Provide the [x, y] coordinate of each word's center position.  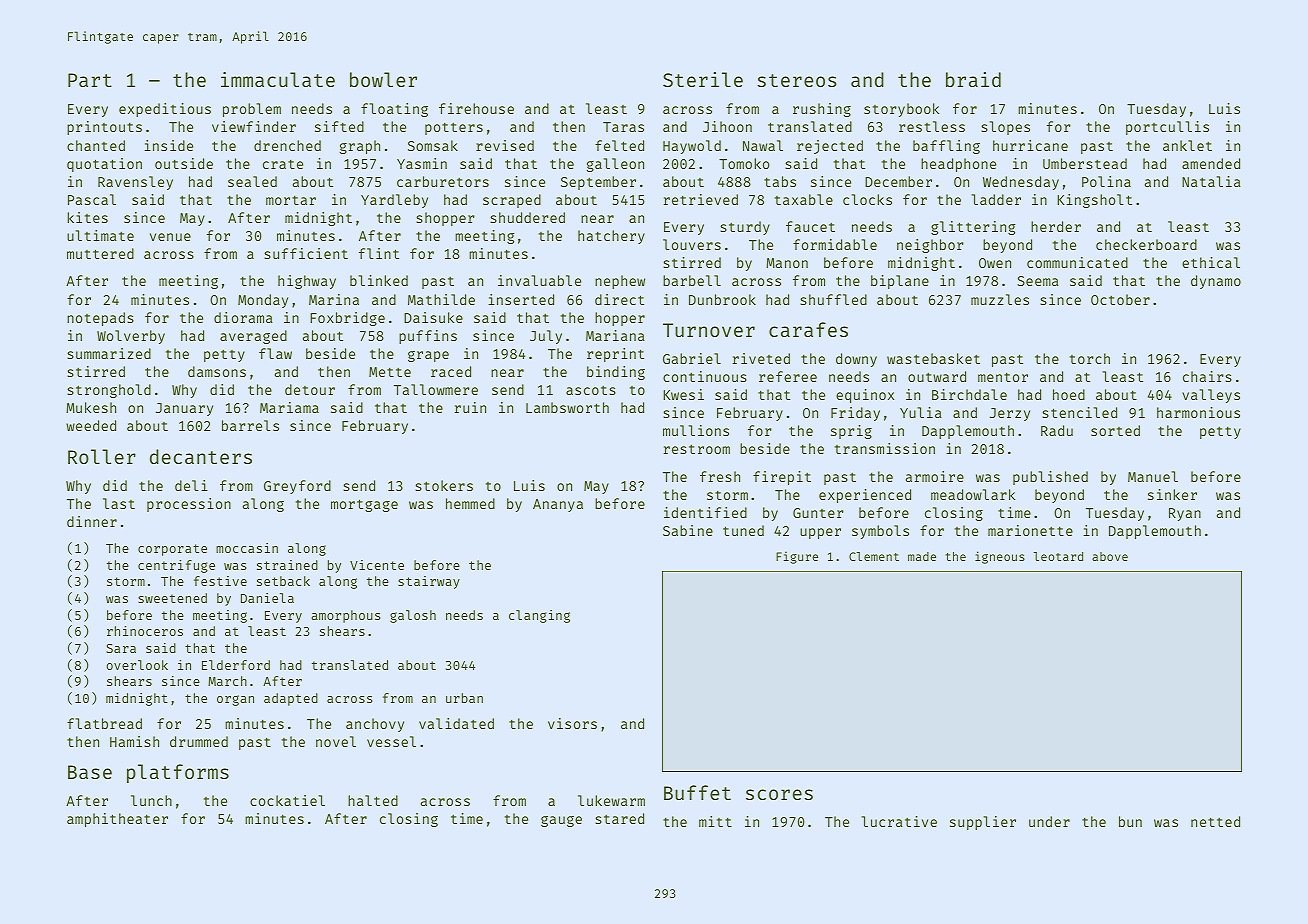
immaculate [278, 79]
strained [287, 565]
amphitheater [117, 820]
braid [973, 79]
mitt [715, 821]
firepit [782, 478]
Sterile [703, 79]
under [1049, 821]
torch [1090, 358]
